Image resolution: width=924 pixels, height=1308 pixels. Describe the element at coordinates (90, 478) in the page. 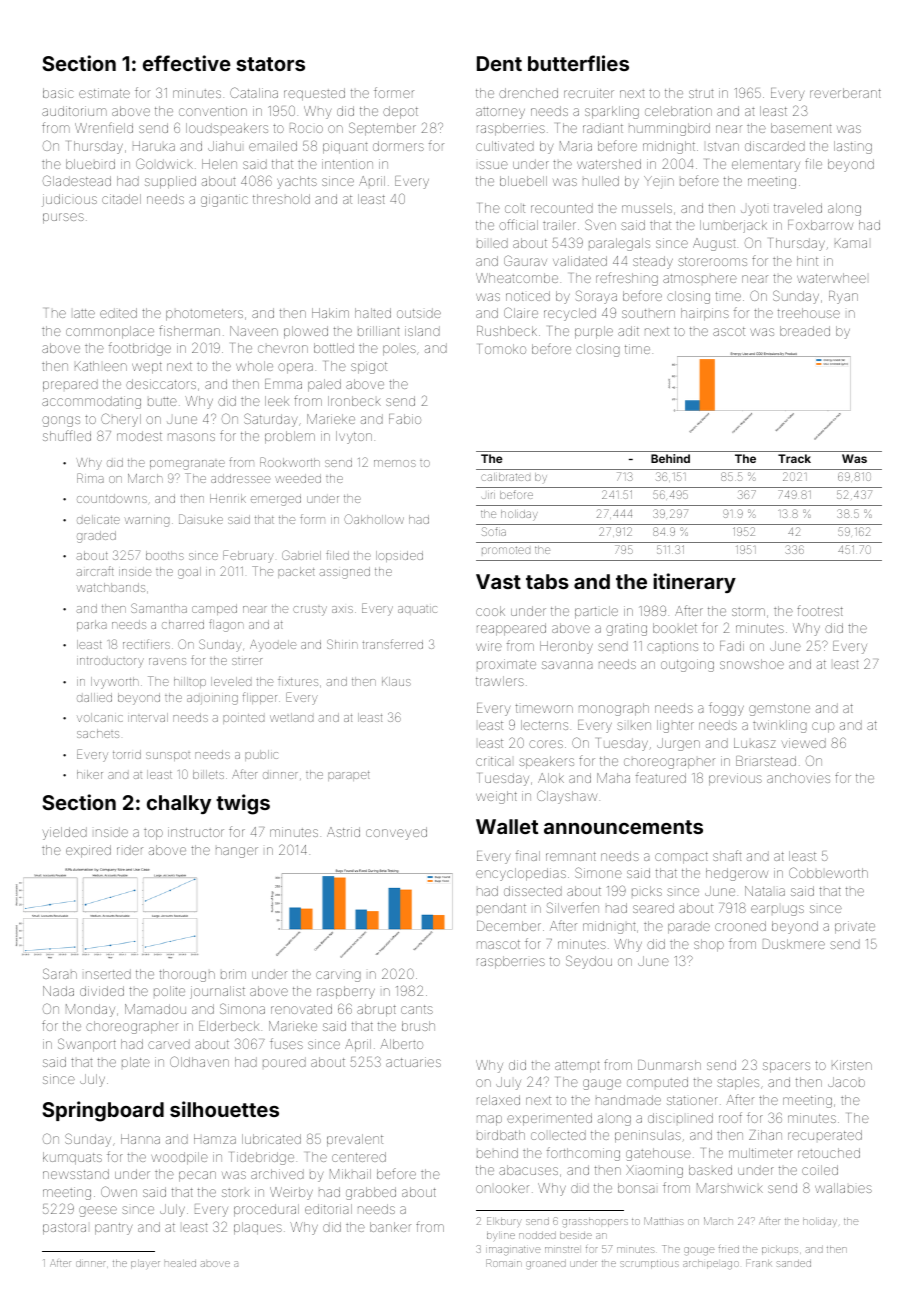

I see `Rima` at that location.
